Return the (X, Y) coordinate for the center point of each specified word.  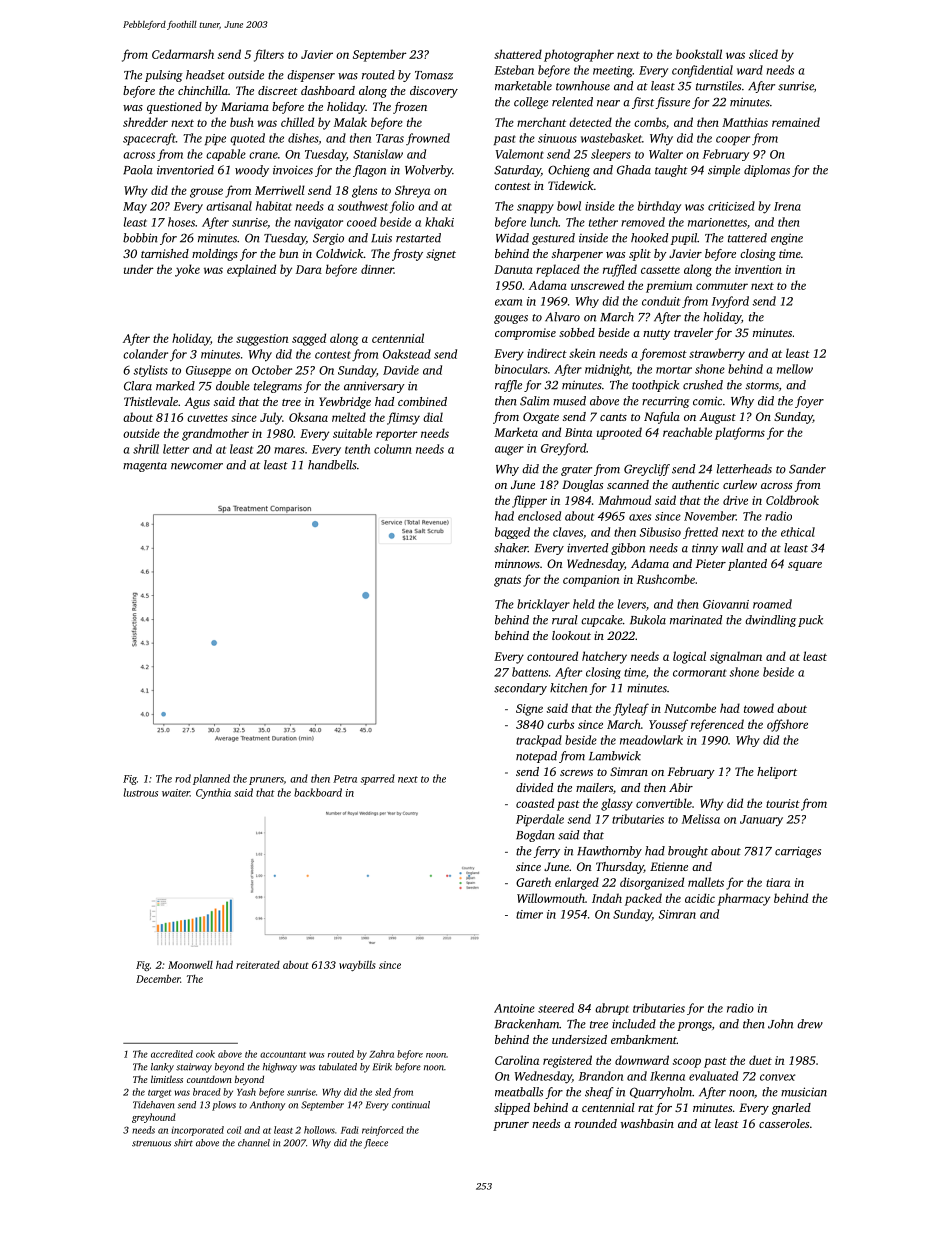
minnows (517, 563)
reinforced (383, 1131)
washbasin (647, 1123)
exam (508, 302)
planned (211, 779)
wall (732, 548)
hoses (181, 222)
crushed (703, 385)
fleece (376, 1144)
